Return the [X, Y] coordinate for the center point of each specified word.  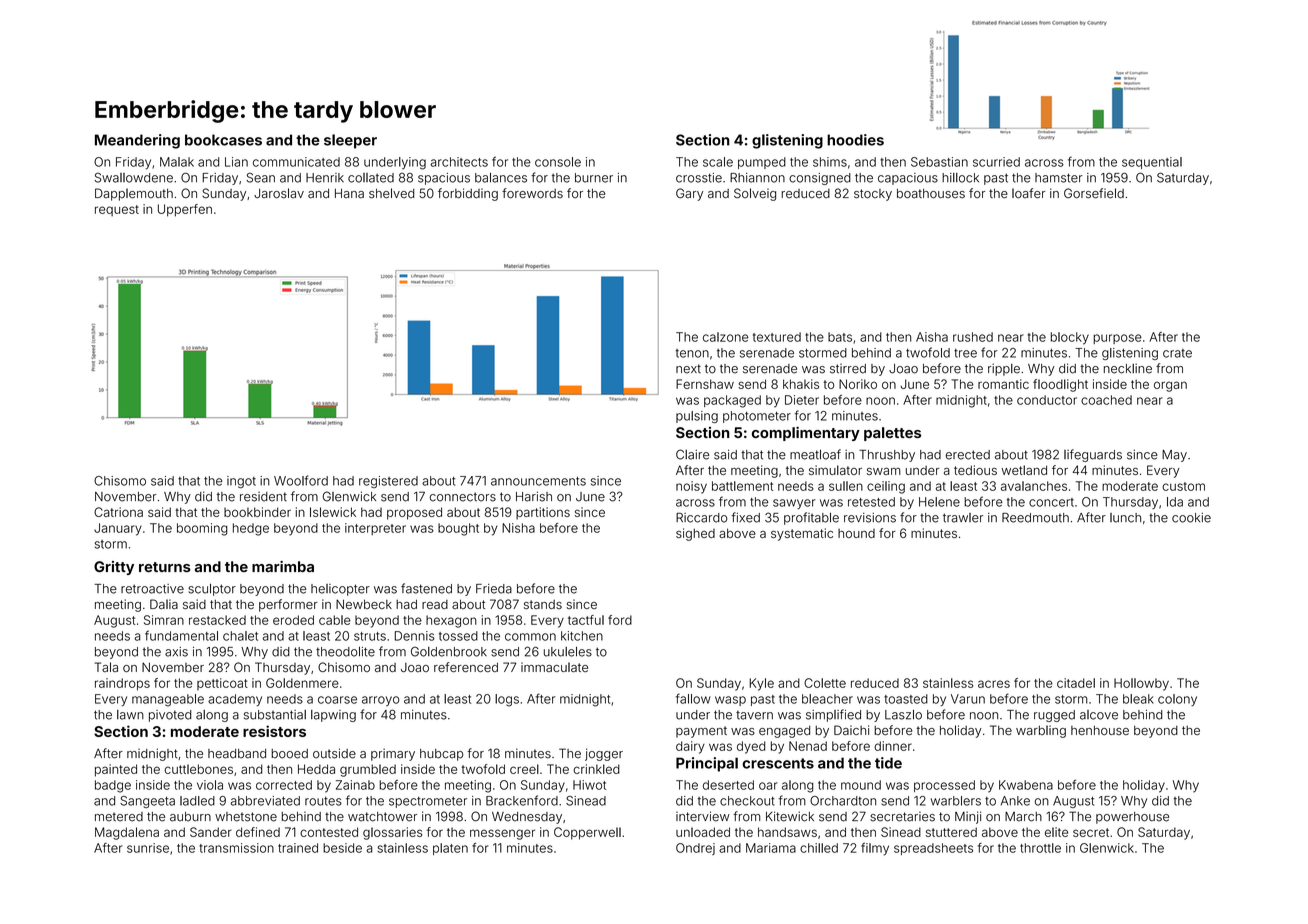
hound [856, 533]
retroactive [152, 589]
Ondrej [695, 849]
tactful [586, 620]
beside [342, 848]
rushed [973, 337]
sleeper [350, 141]
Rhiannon [757, 178]
